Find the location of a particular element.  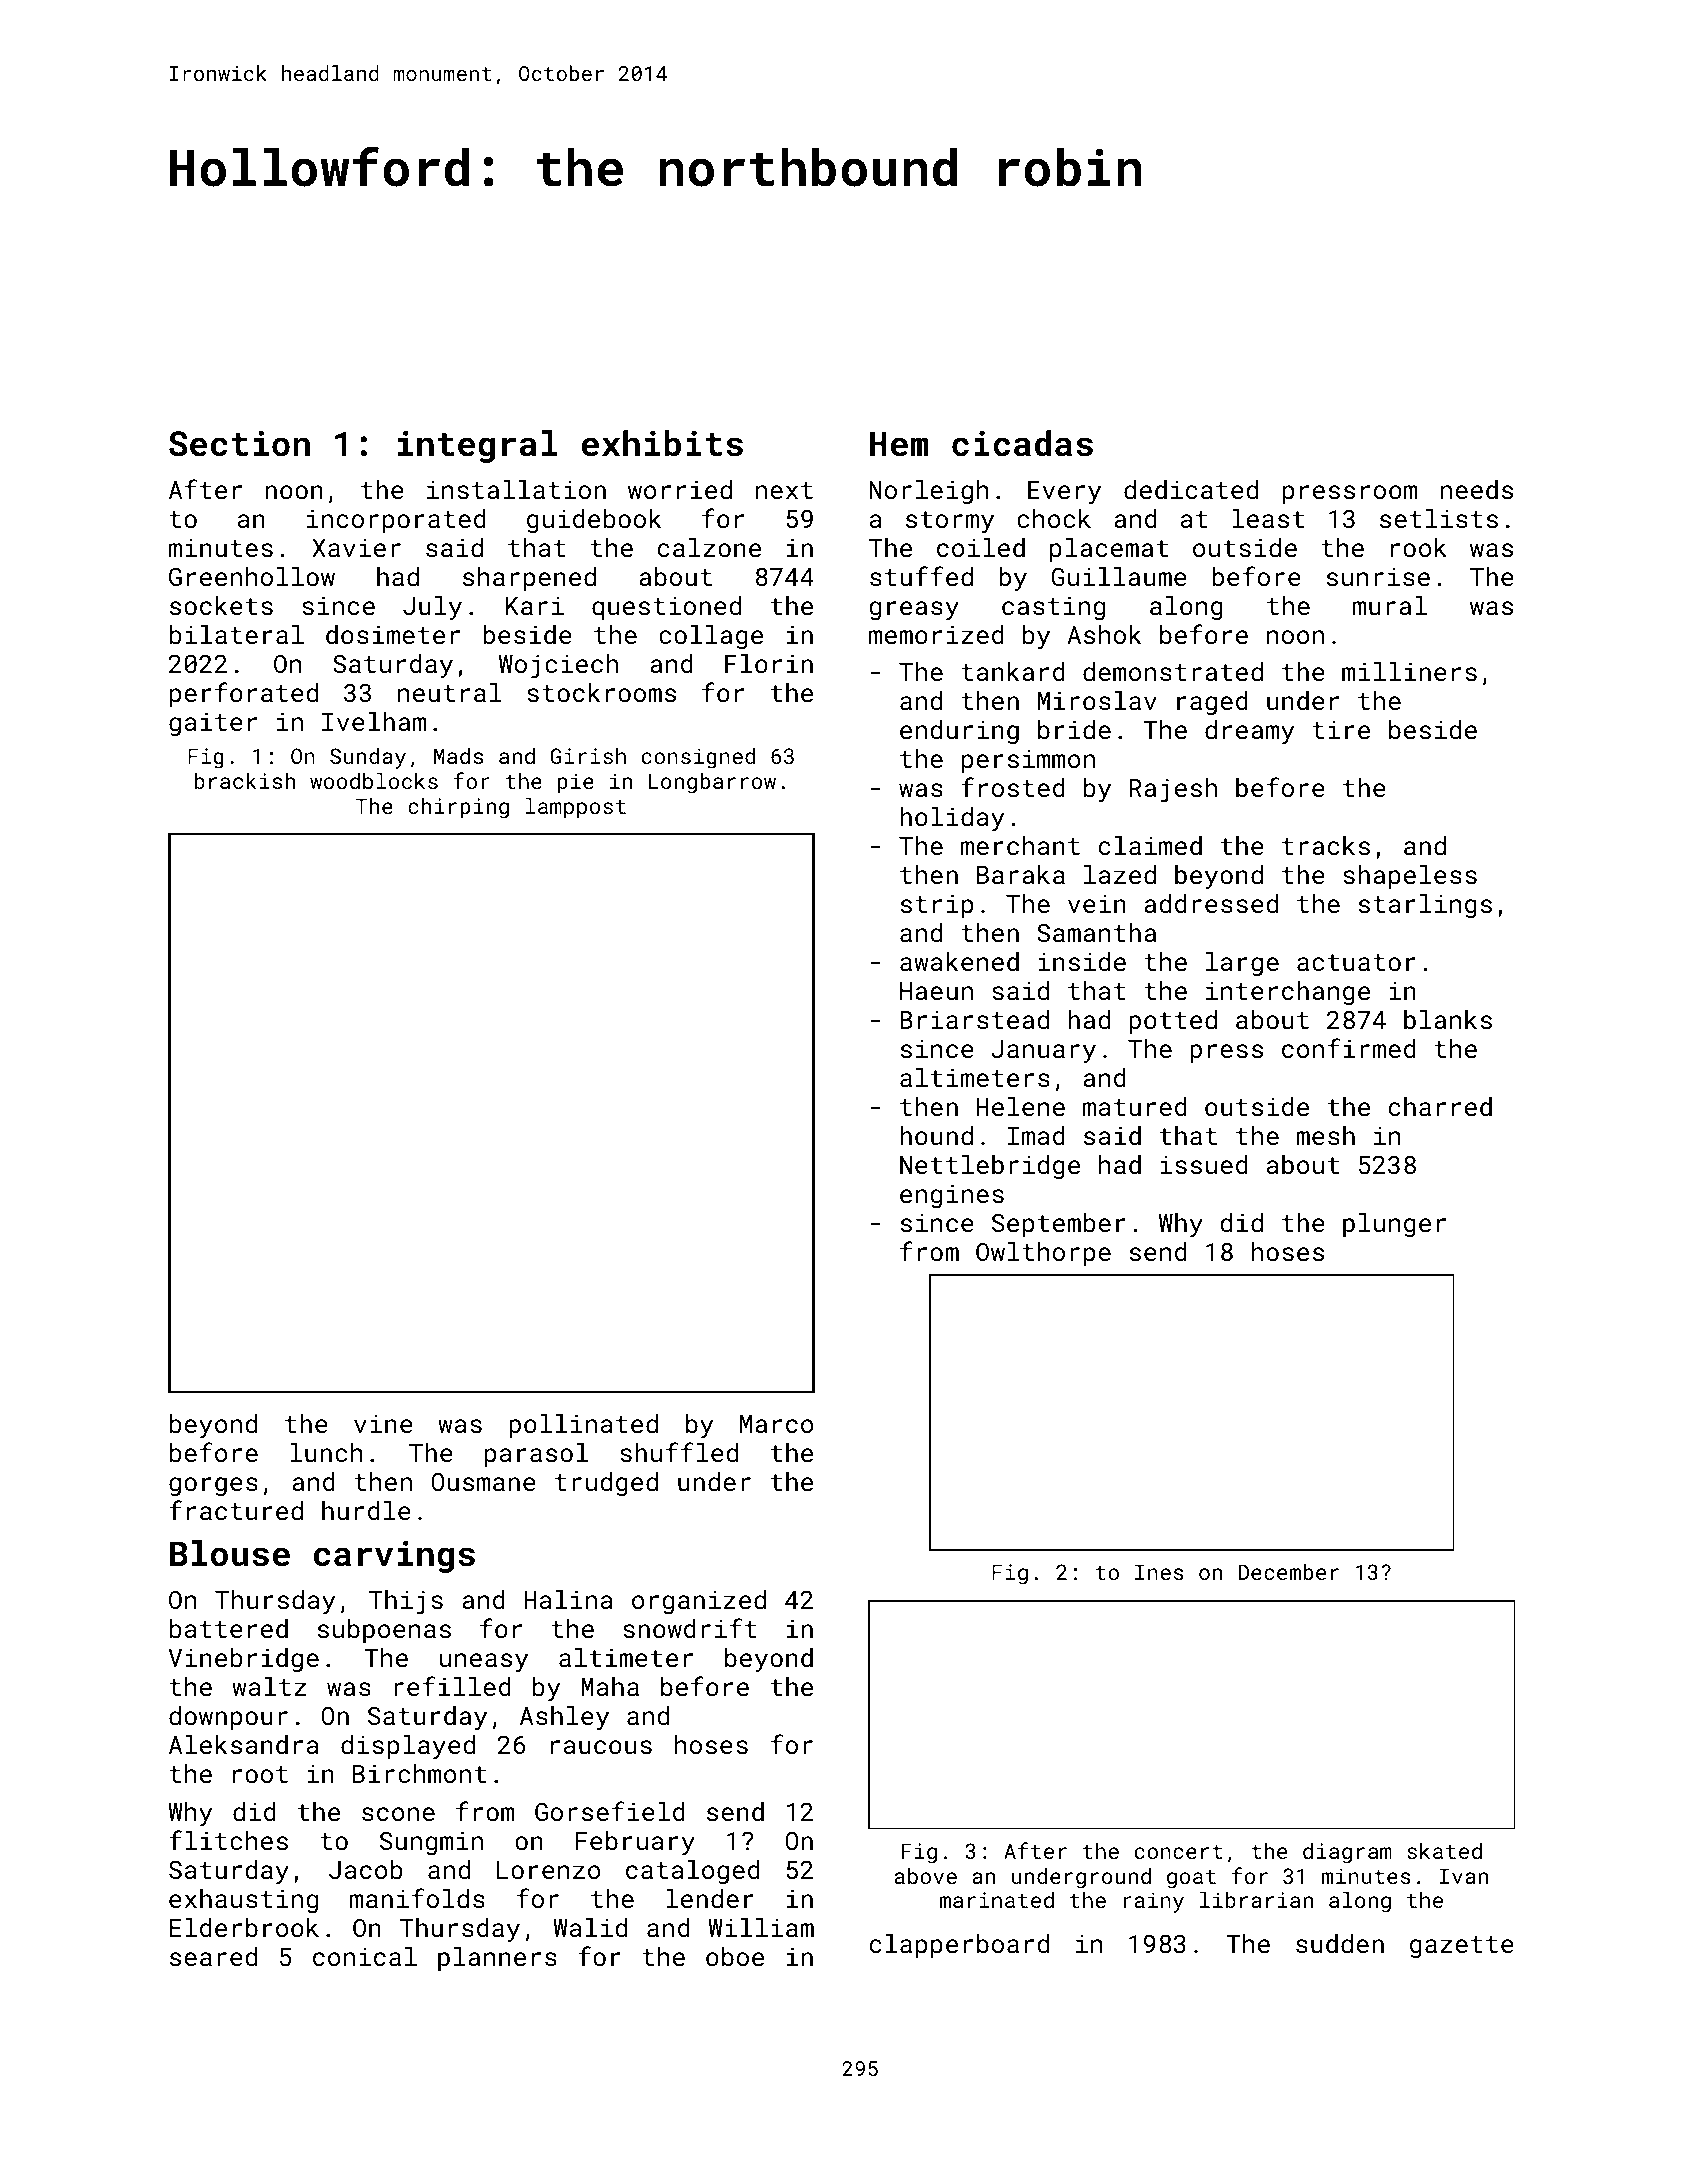

plunger is located at coordinates (1394, 1225).
